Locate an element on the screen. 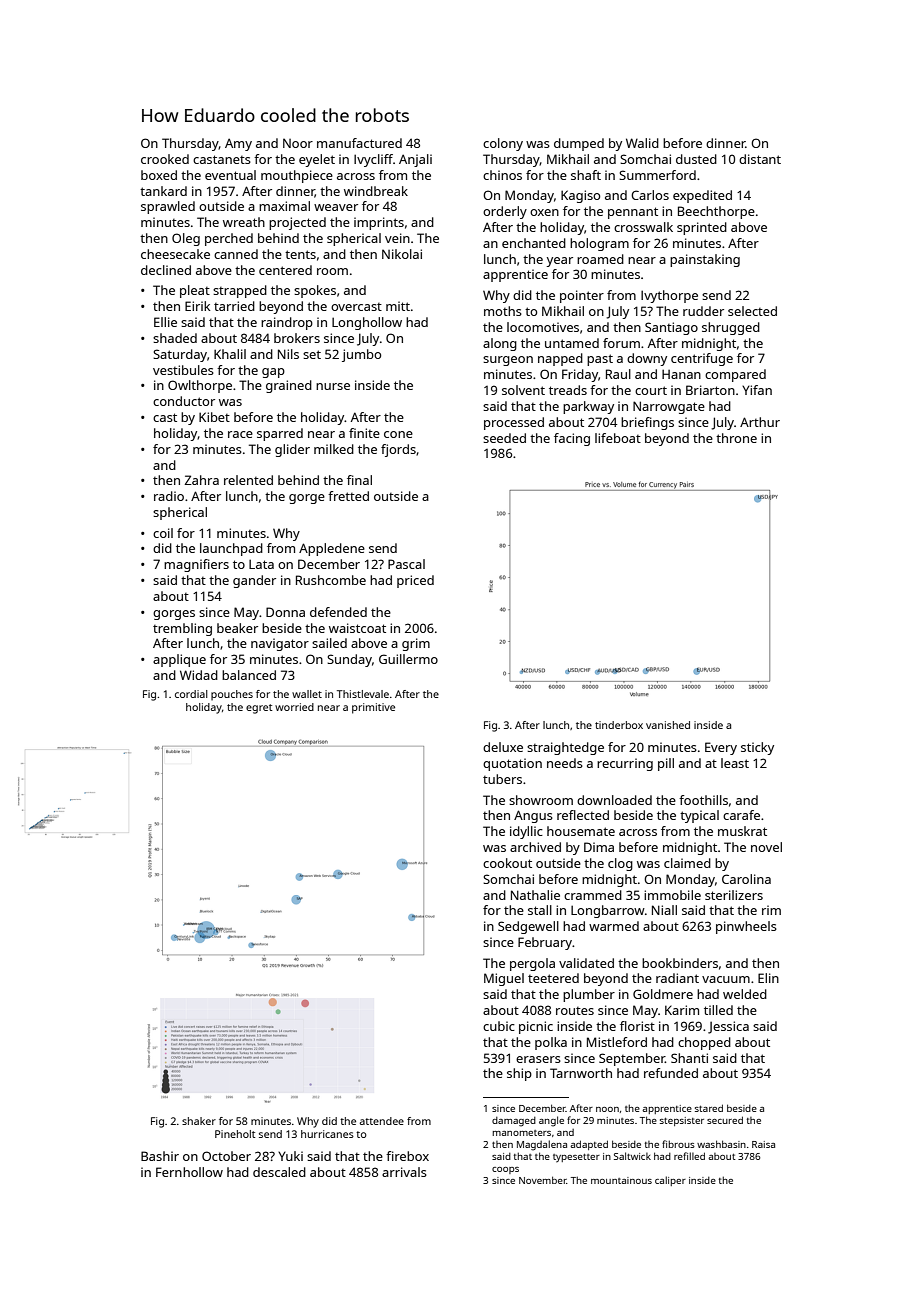 Image resolution: width=924 pixels, height=1314 pixels. Amy is located at coordinates (238, 144).
